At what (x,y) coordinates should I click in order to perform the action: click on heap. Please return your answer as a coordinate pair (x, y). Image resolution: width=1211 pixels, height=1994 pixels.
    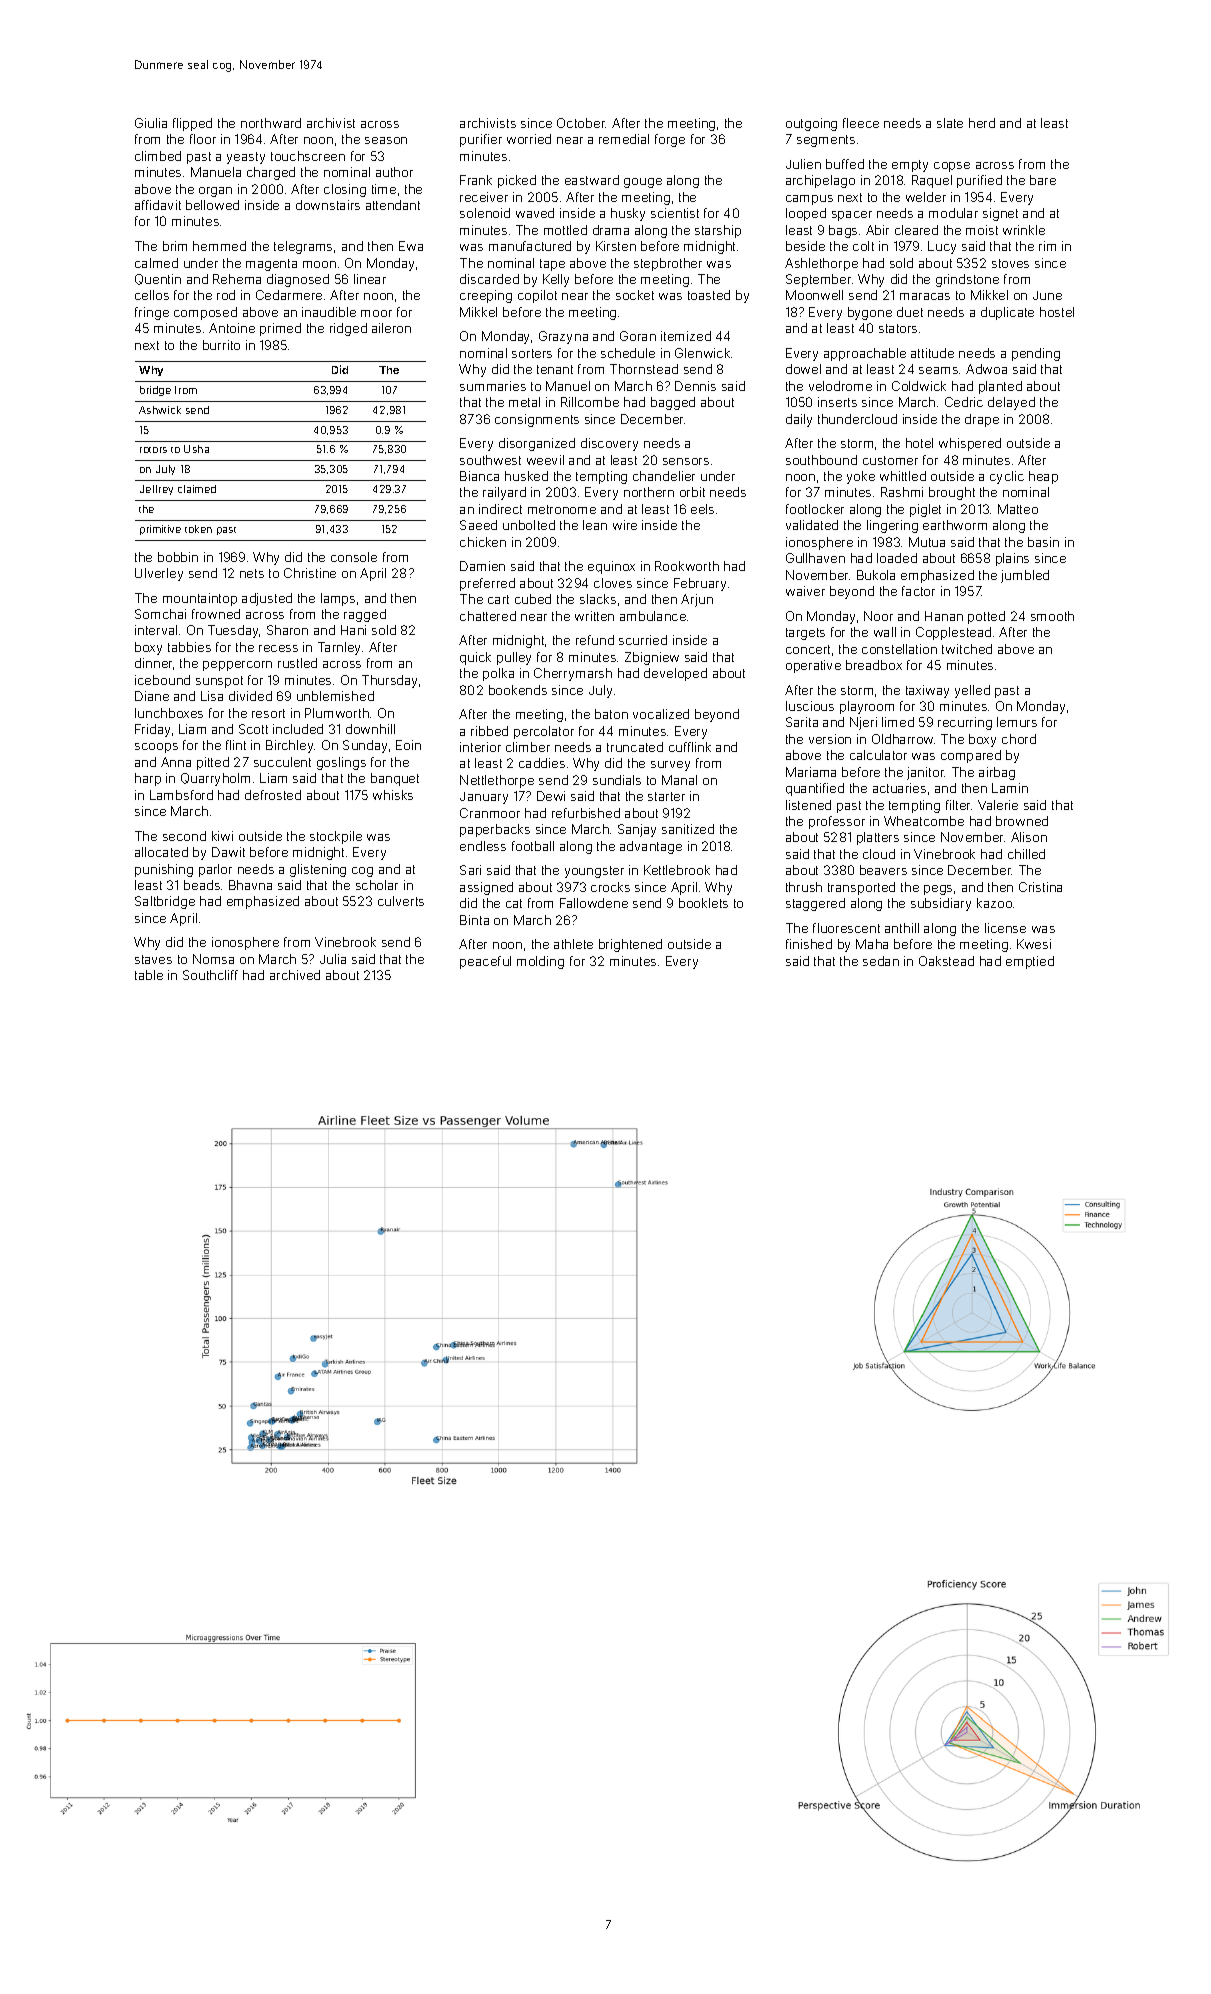
    Looking at the image, I should click on (1043, 477).
